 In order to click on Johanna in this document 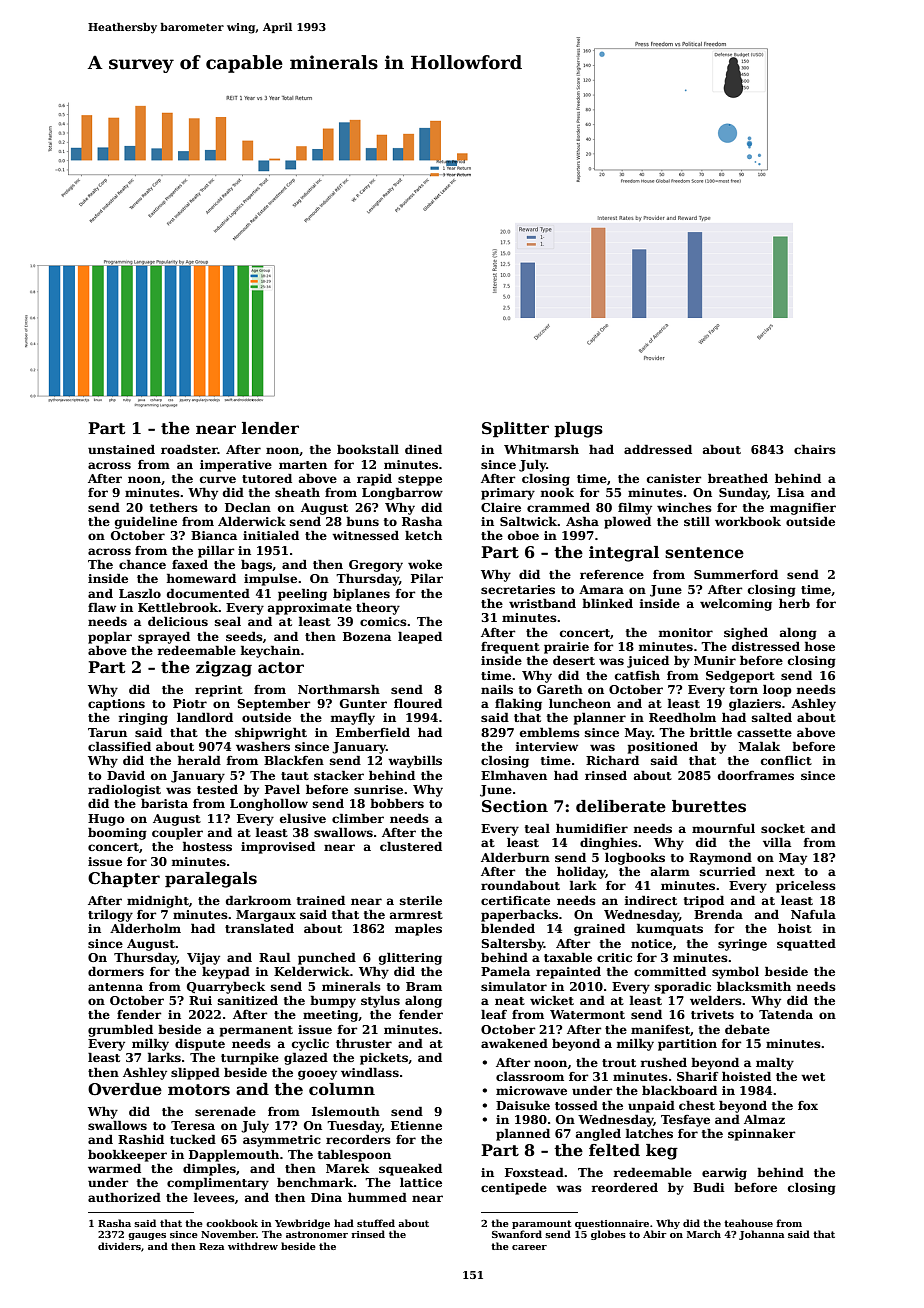, I will do `click(762, 1235)`.
